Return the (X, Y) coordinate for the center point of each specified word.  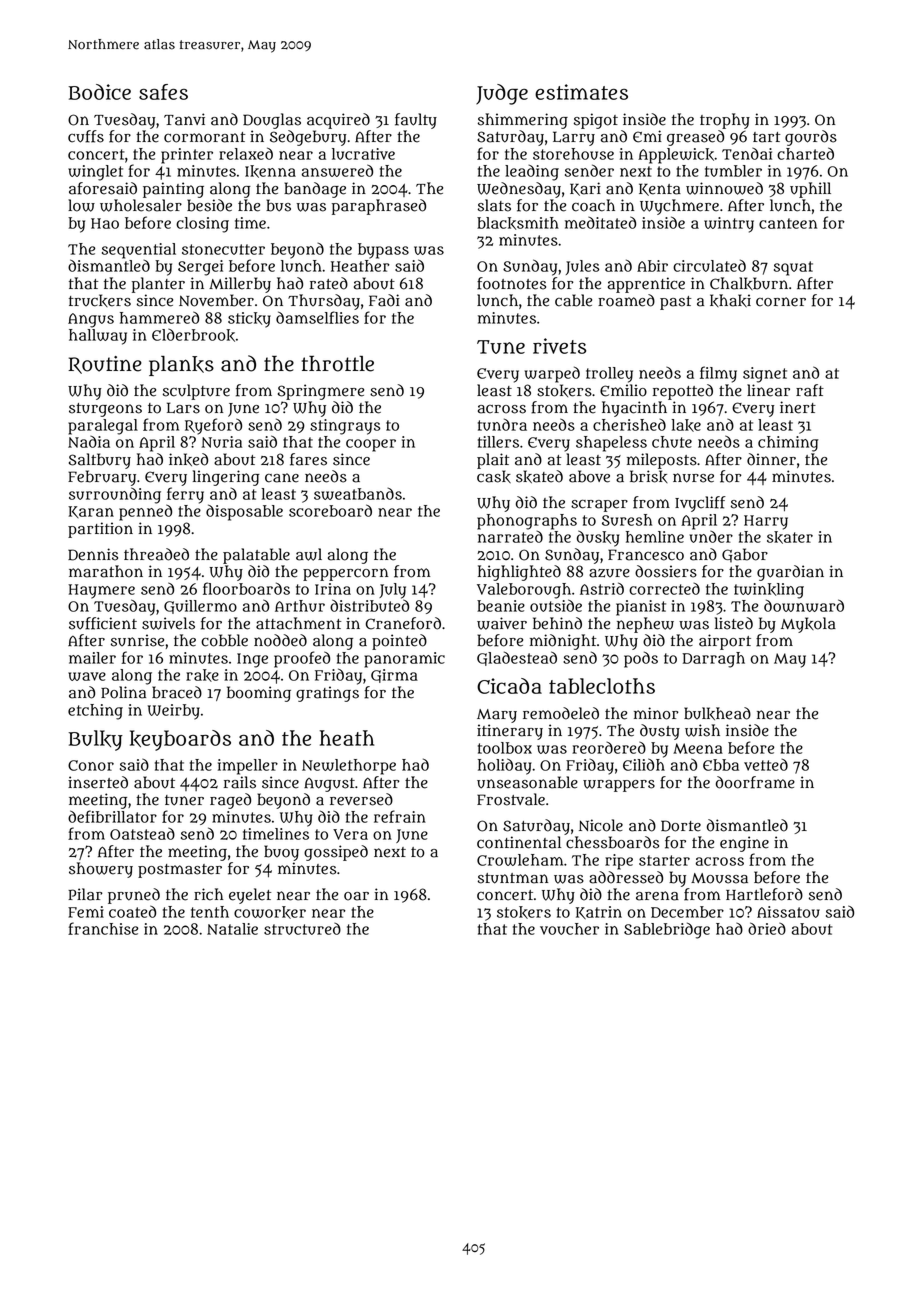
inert (798, 407)
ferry (185, 495)
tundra (502, 424)
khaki (730, 300)
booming (259, 694)
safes (163, 92)
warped (552, 374)
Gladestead (517, 658)
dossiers (666, 571)
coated (132, 911)
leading (532, 173)
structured (302, 929)
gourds (811, 138)
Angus (91, 320)
